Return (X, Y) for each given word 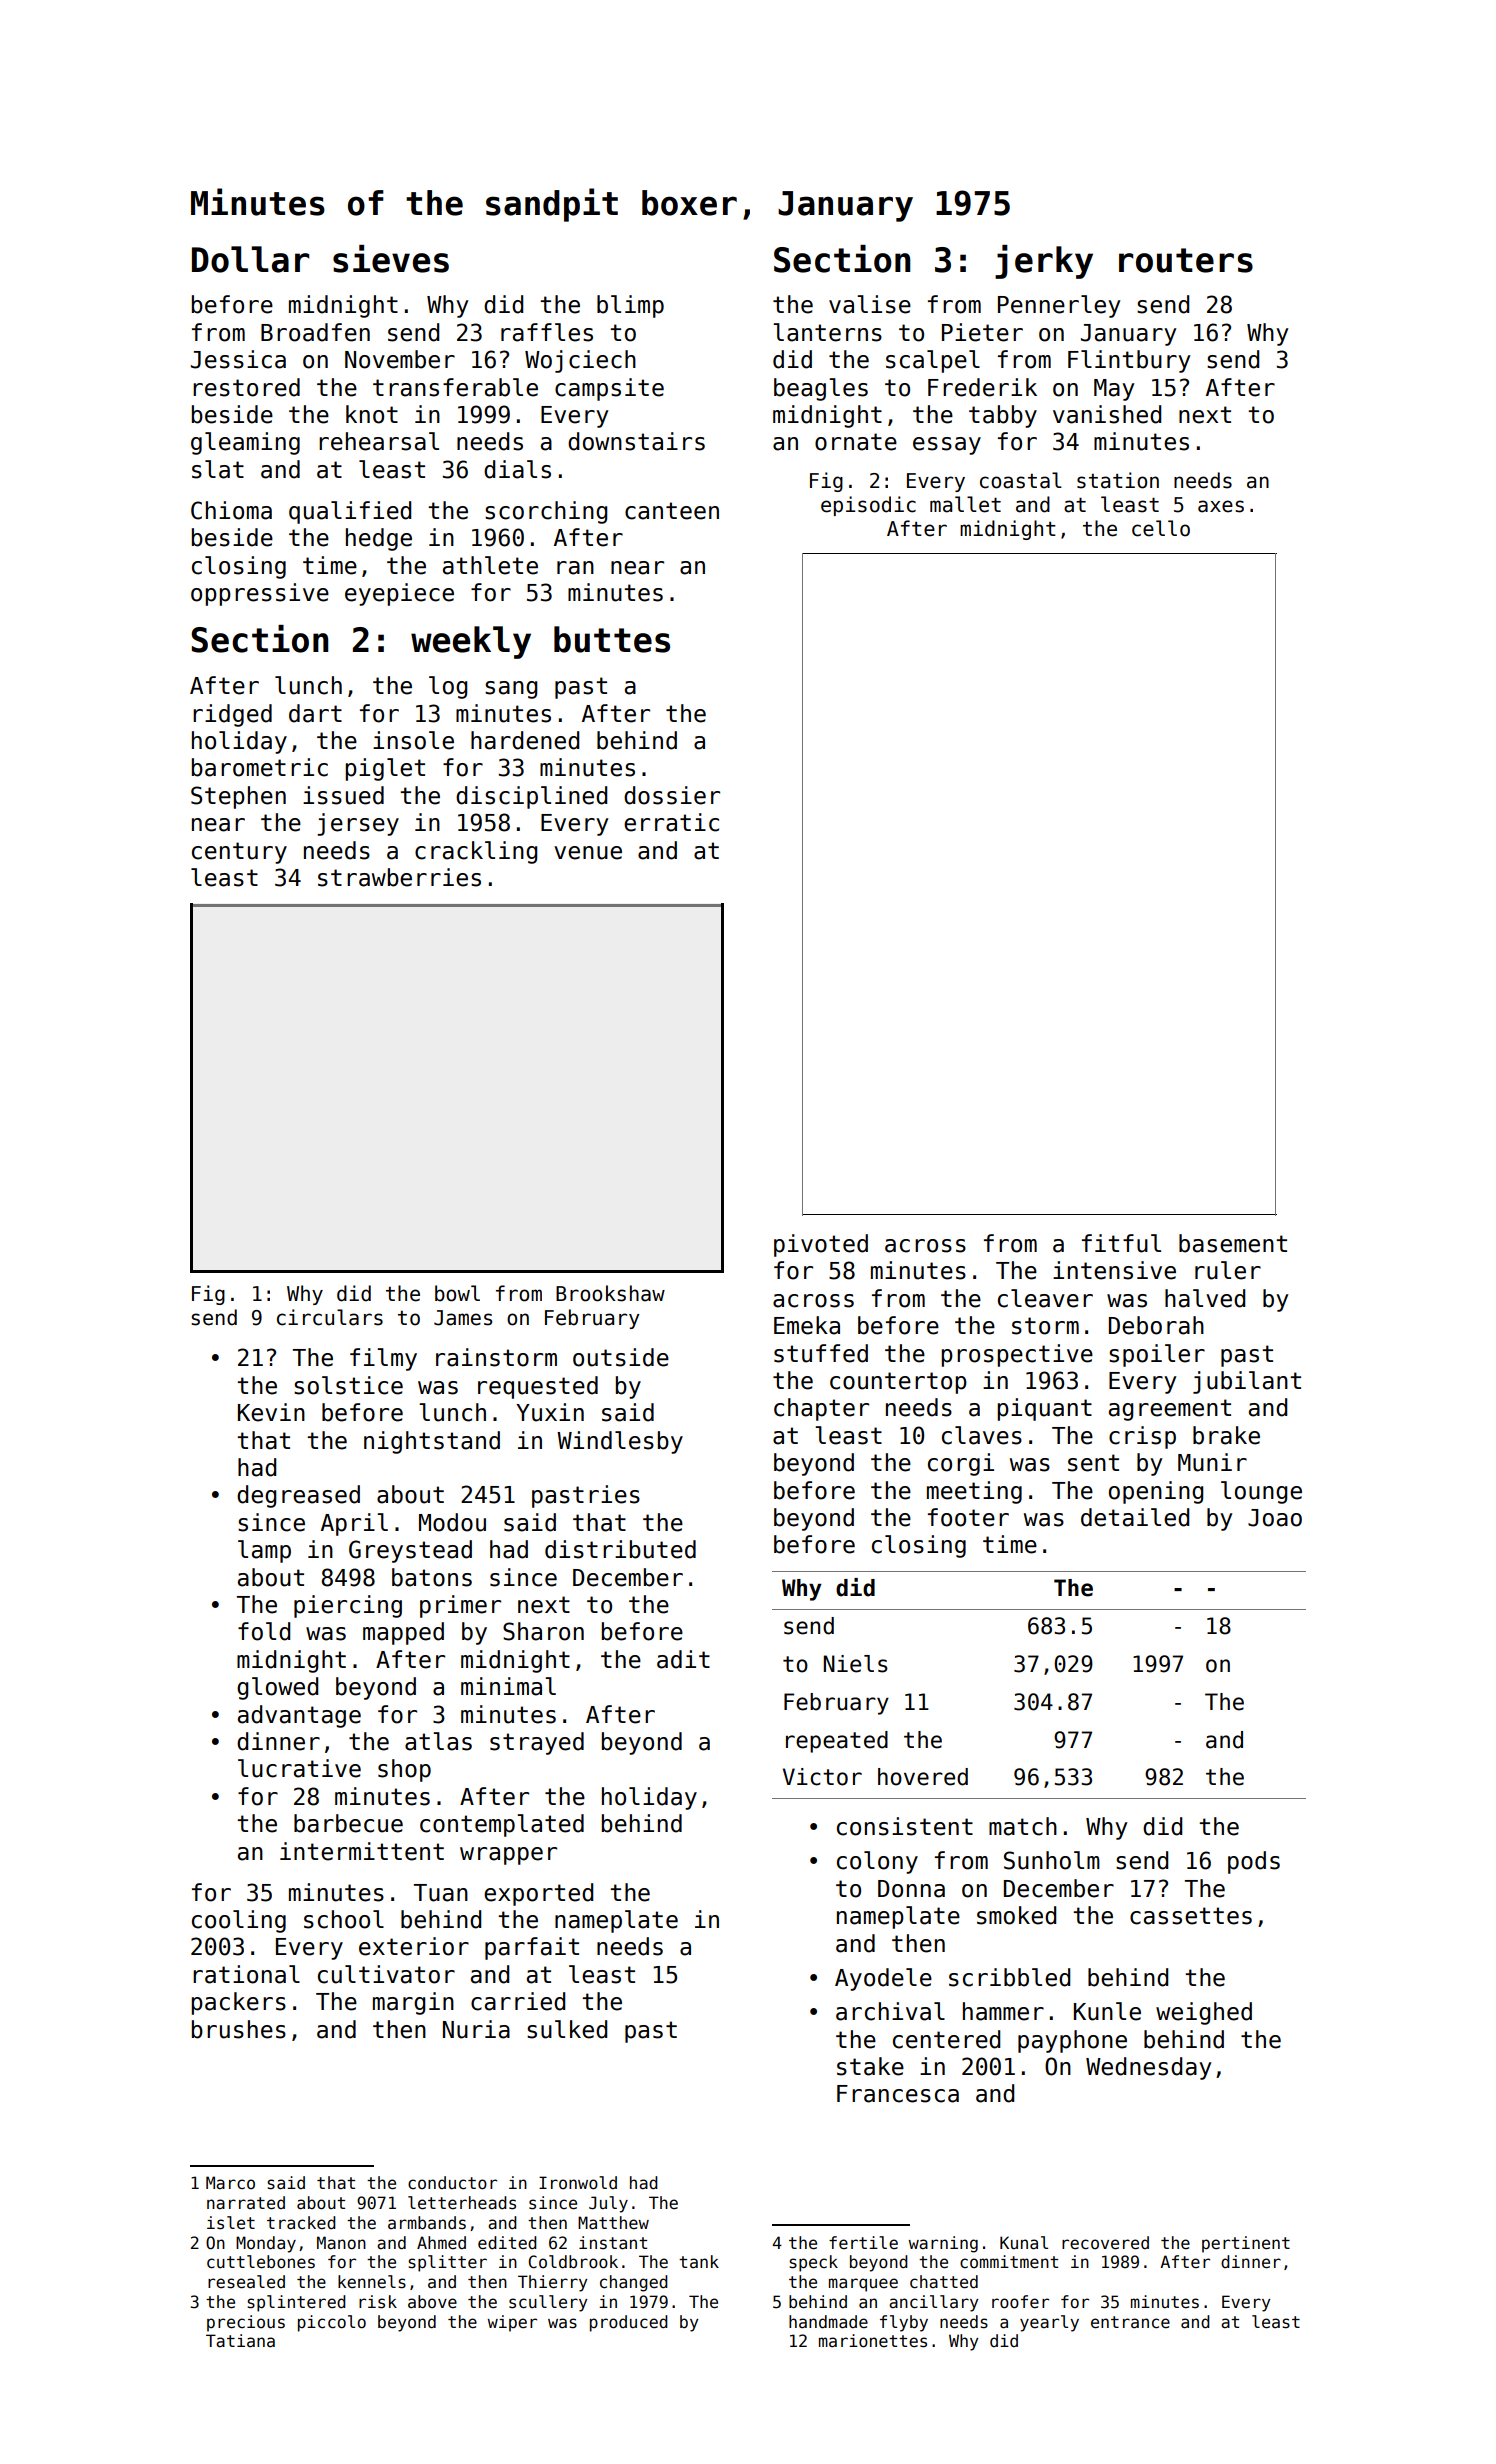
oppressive (260, 594)
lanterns (827, 332)
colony (877, 1862)
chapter (821, 1409)
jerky (1044, 262)
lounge (1261, 1492)
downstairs (636, 441)
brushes (239, 2029)
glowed (277, 1688)
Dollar (250, 259)
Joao (1275, 1518)
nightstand (432, 1442)
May (1114, 390)
